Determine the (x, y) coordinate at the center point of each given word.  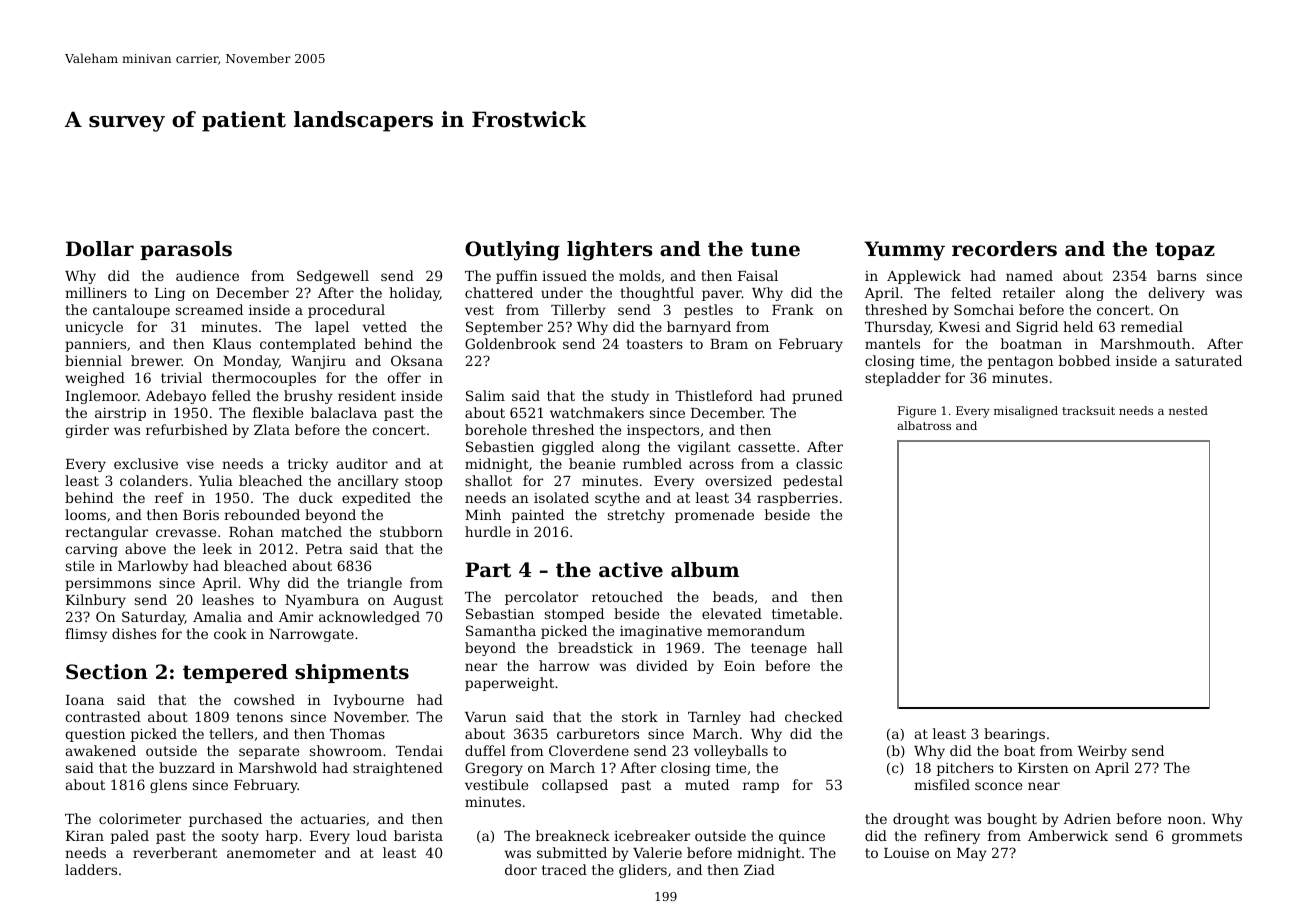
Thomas (357, 733)
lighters (609, 251)
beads (733, 596)
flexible (278, 412)
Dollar (100, 249)
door (521, 869)
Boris (201, 515)
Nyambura (322, 601)
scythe (617, 499)
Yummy (904, 251)
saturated (1208, 360)
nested (1188, 410)
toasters (654, 344)
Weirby (1102, 752)
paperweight (509, 684)
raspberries (797, 499)
